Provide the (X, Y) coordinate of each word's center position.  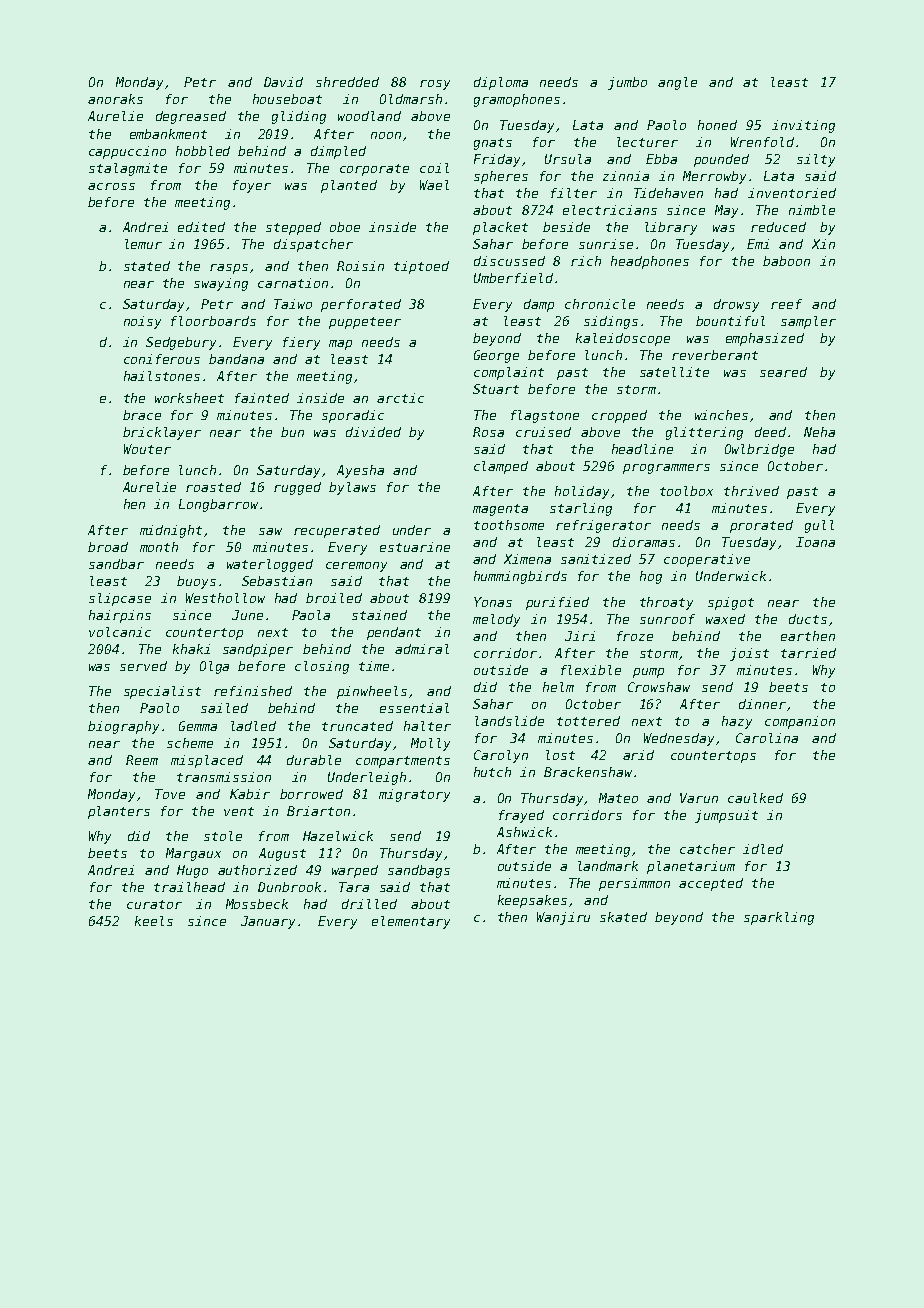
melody (496, 620)
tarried (808, 653)
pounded (721, 160)
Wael (434, 185)
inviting (803, 126)
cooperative (707, 560)
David (283, 82)
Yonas (493, 602)
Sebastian (277, 581)
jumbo (627, 83)
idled (763, 849)
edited (201, 227)
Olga (214, 667)
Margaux (193, 854)
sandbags (419, 871)
